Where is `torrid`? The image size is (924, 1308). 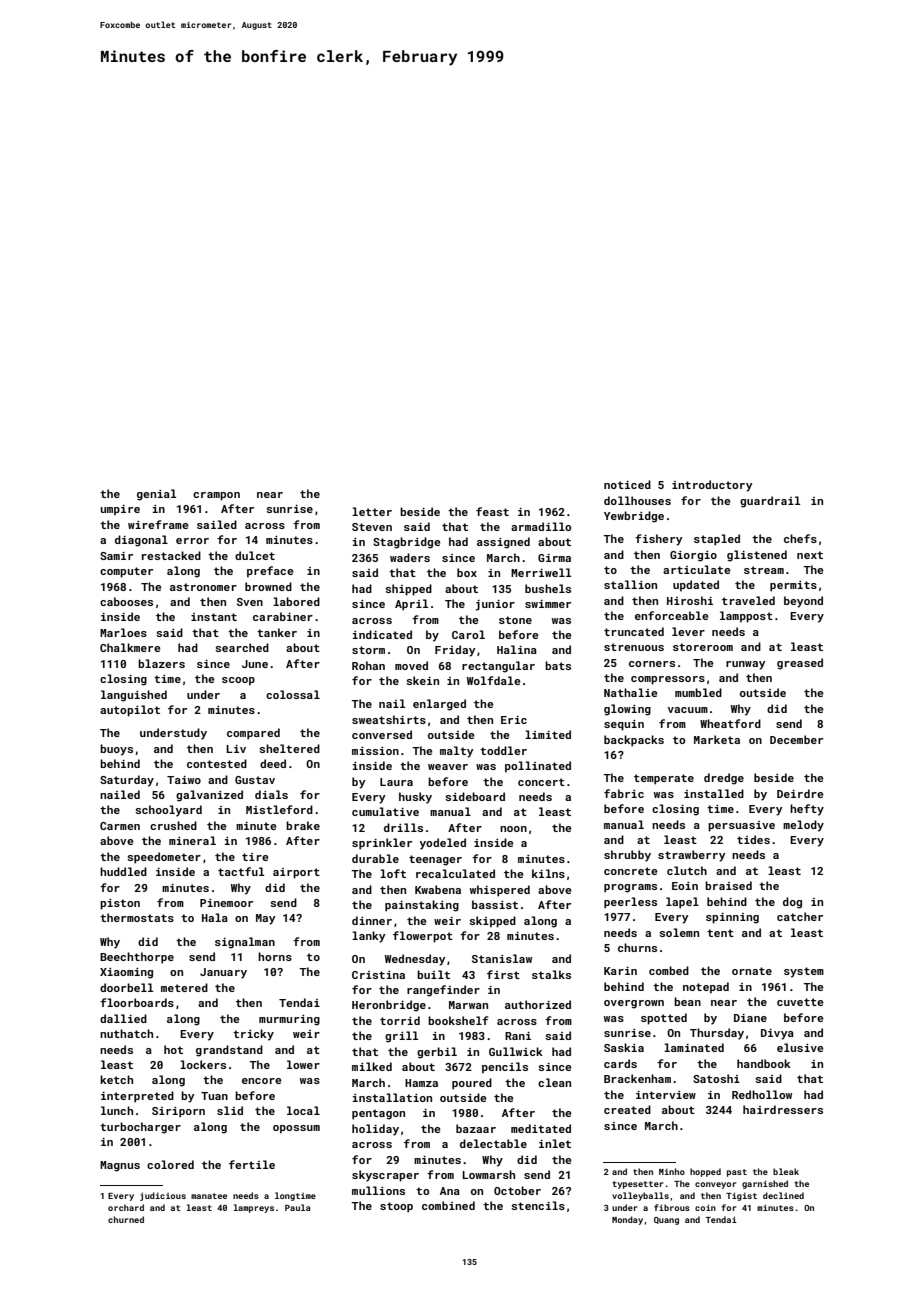
torrid is located at coordinates (400, 1020).
